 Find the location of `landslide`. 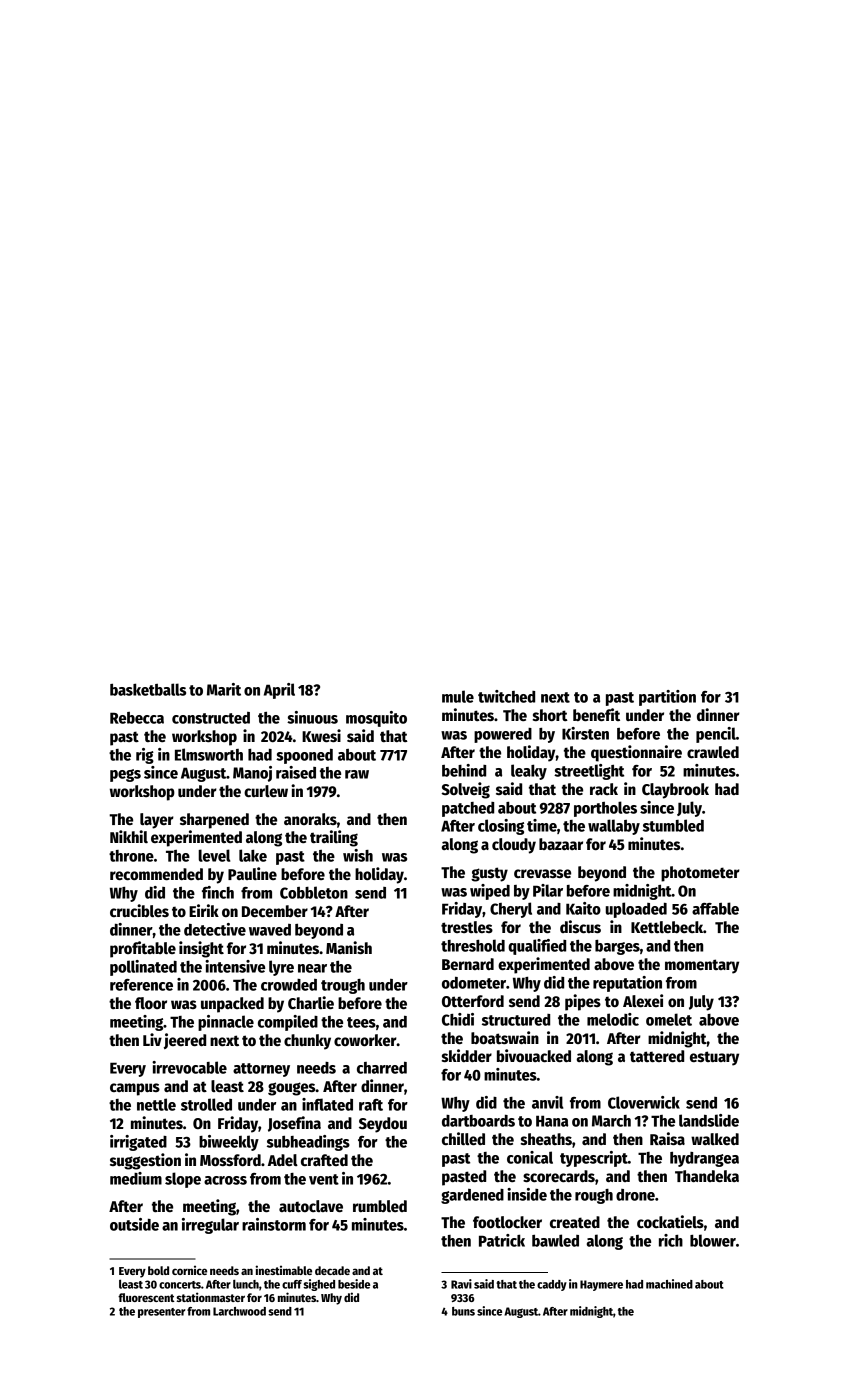

landslide is located at coordinates (709, 1120).
